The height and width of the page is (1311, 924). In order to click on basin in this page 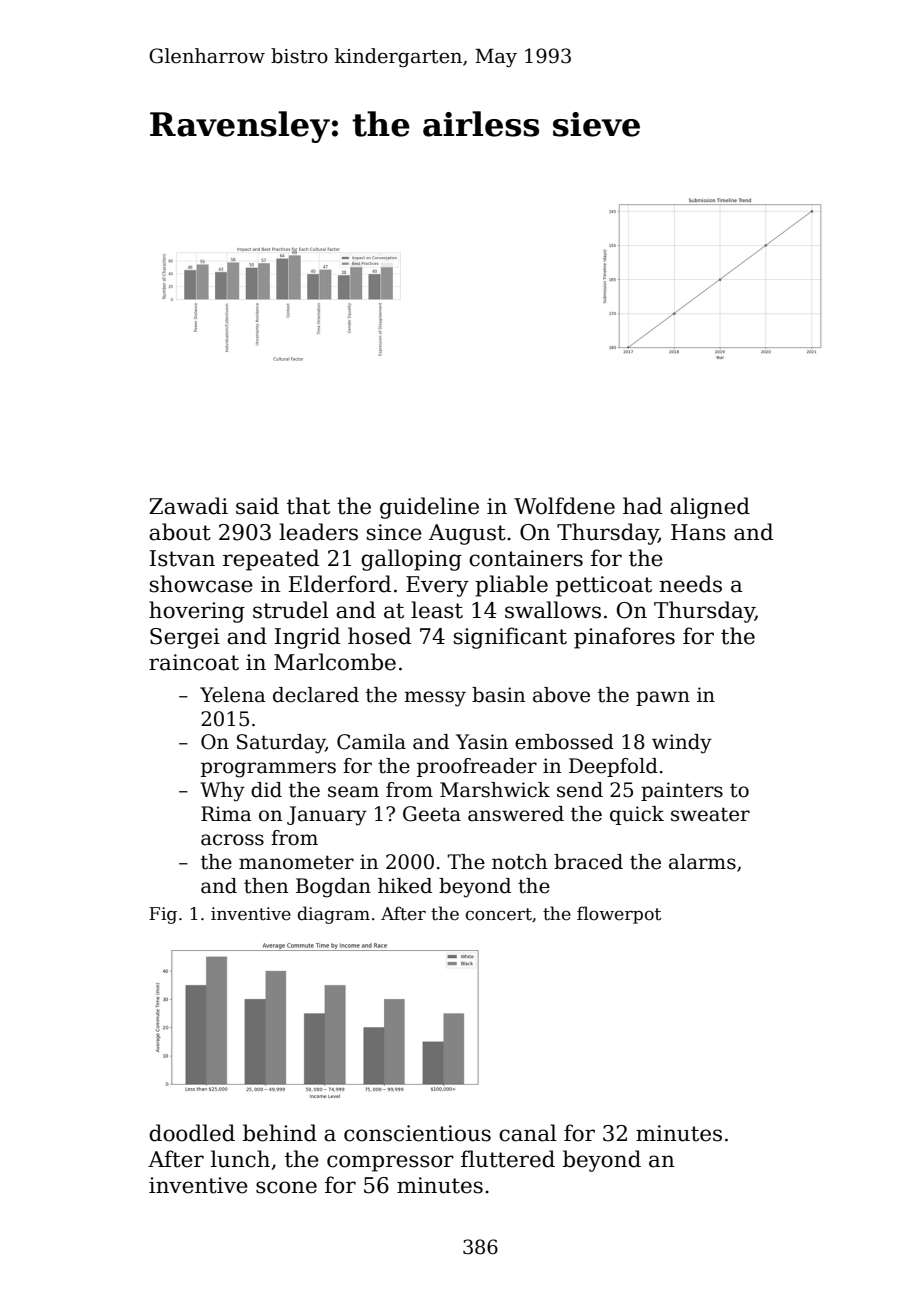, I will do `click(498, 695)`.
